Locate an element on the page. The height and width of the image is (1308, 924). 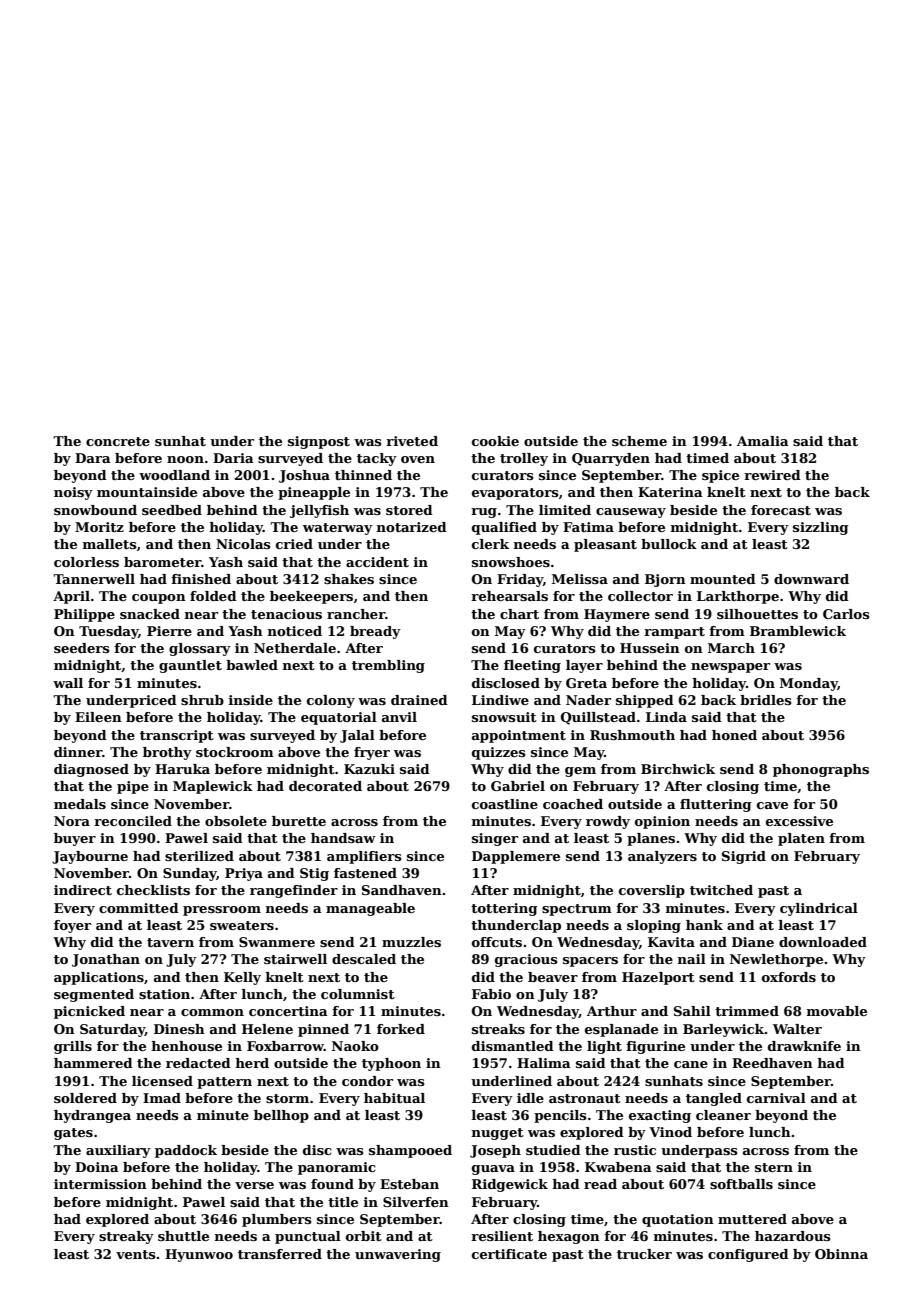
certificate is located at coordinates (509, 1254).
